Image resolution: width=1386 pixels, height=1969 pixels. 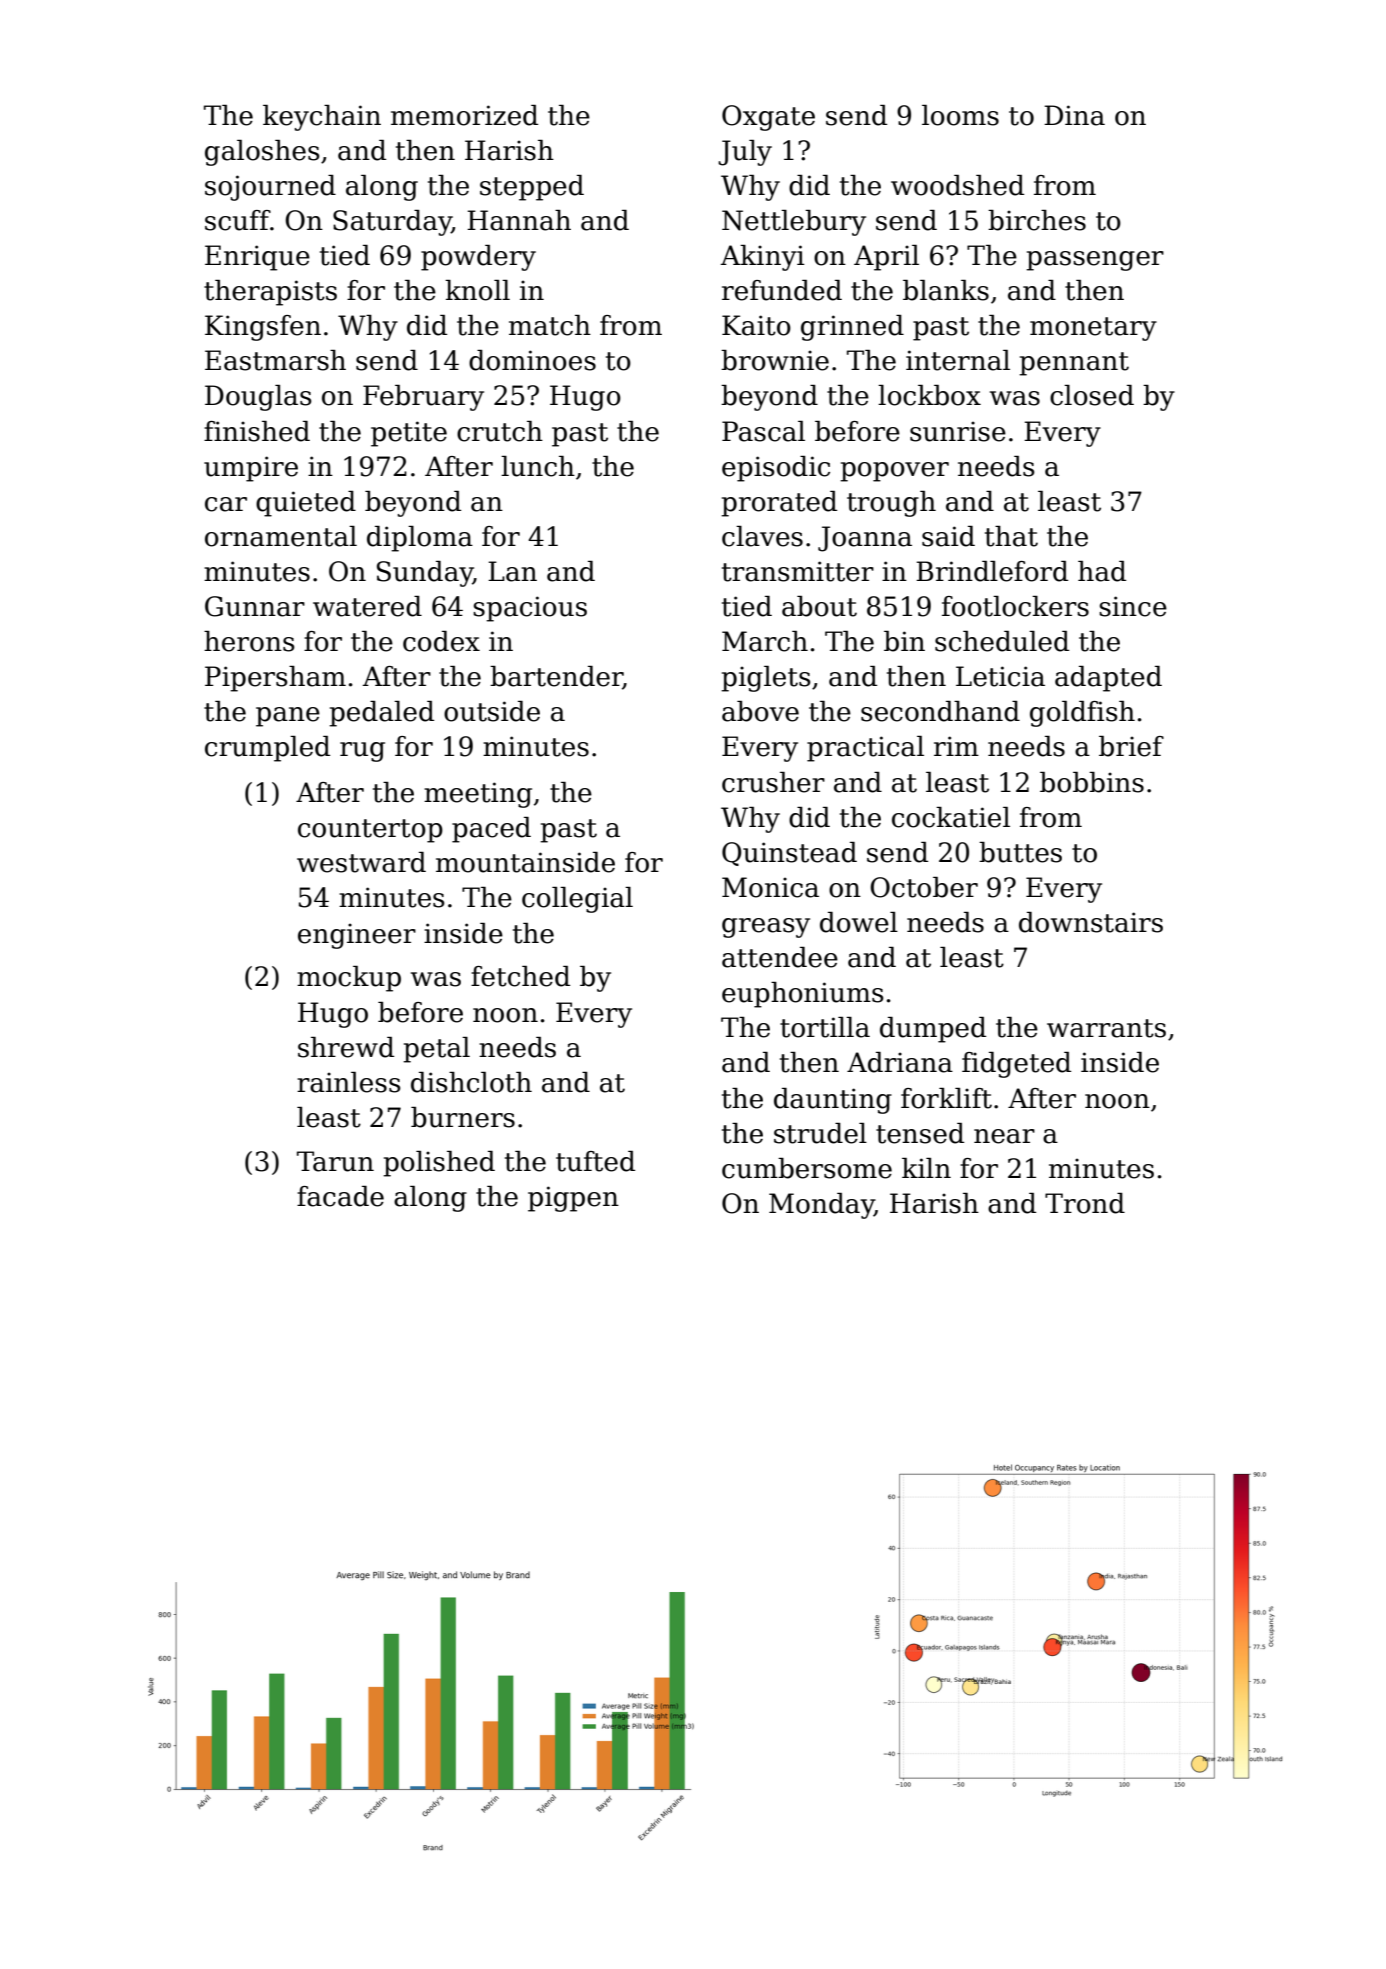 I want to click on practical, so click(x=865, y=749).
